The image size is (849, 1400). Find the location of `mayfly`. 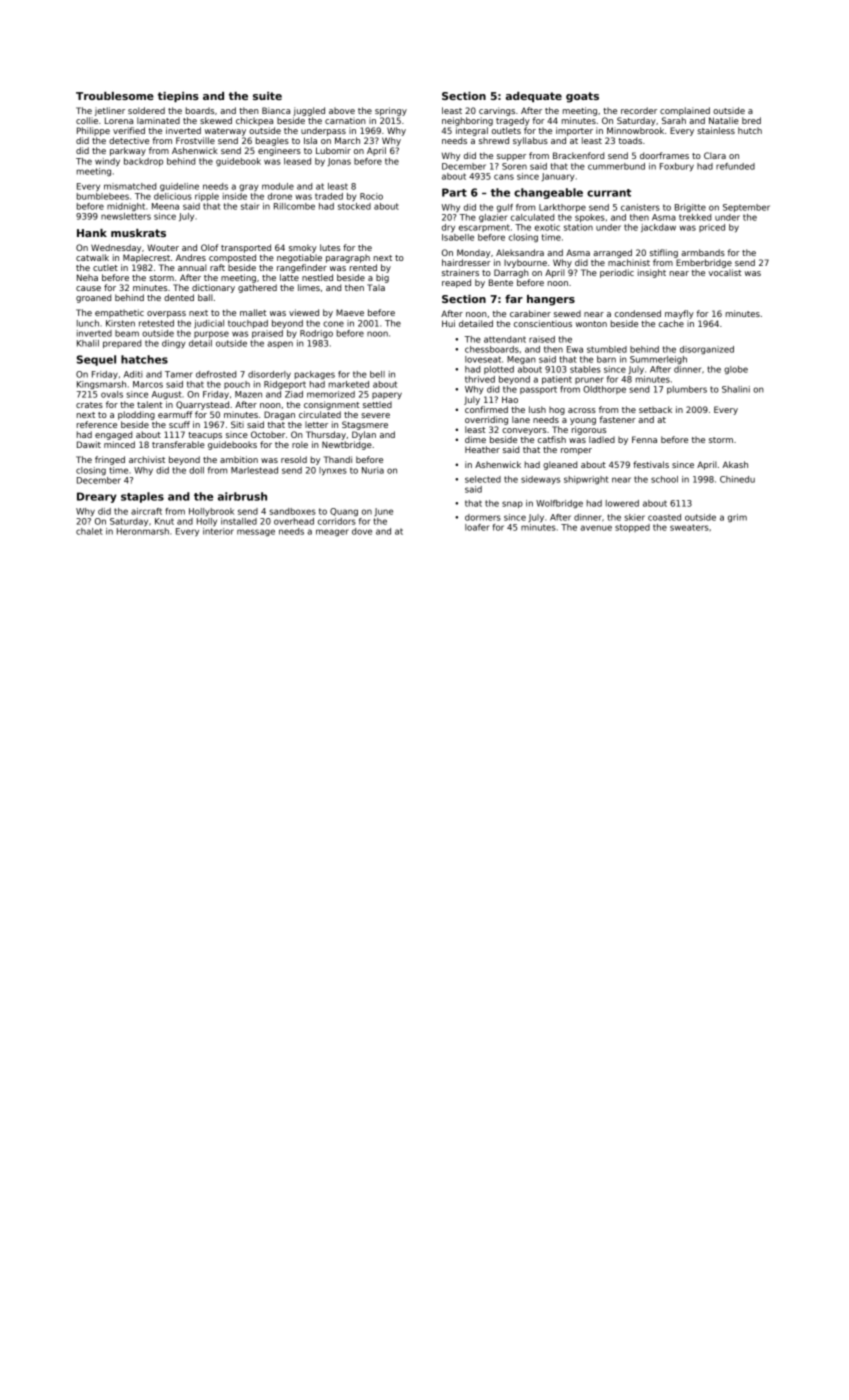

mayfly is located at coordinates (679, 314).
